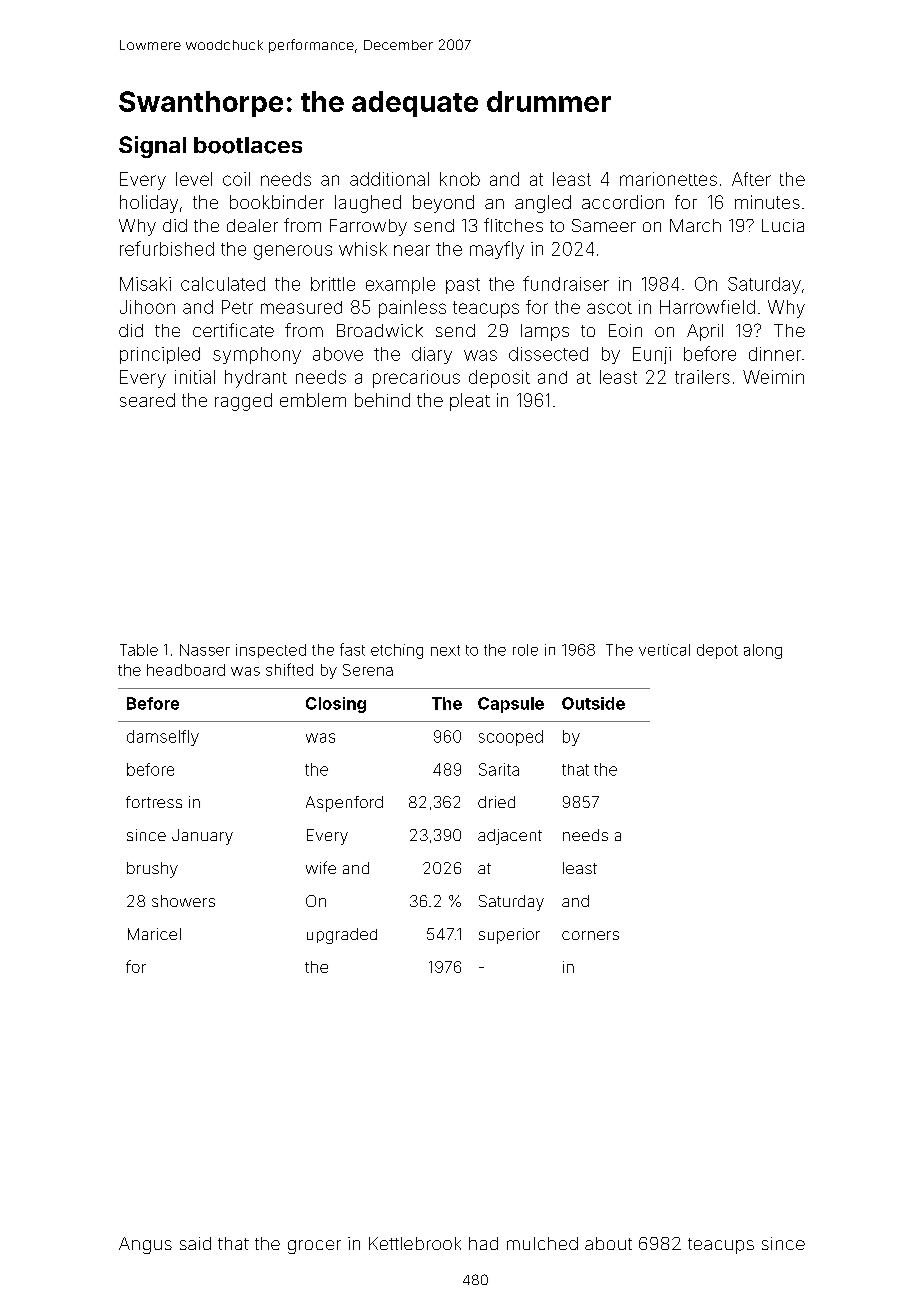 Image resolution: width=924 pixels, height=1308 pixels. Describe the element at coordinates (548, 354) in the image. I see `dissected` at that location.
